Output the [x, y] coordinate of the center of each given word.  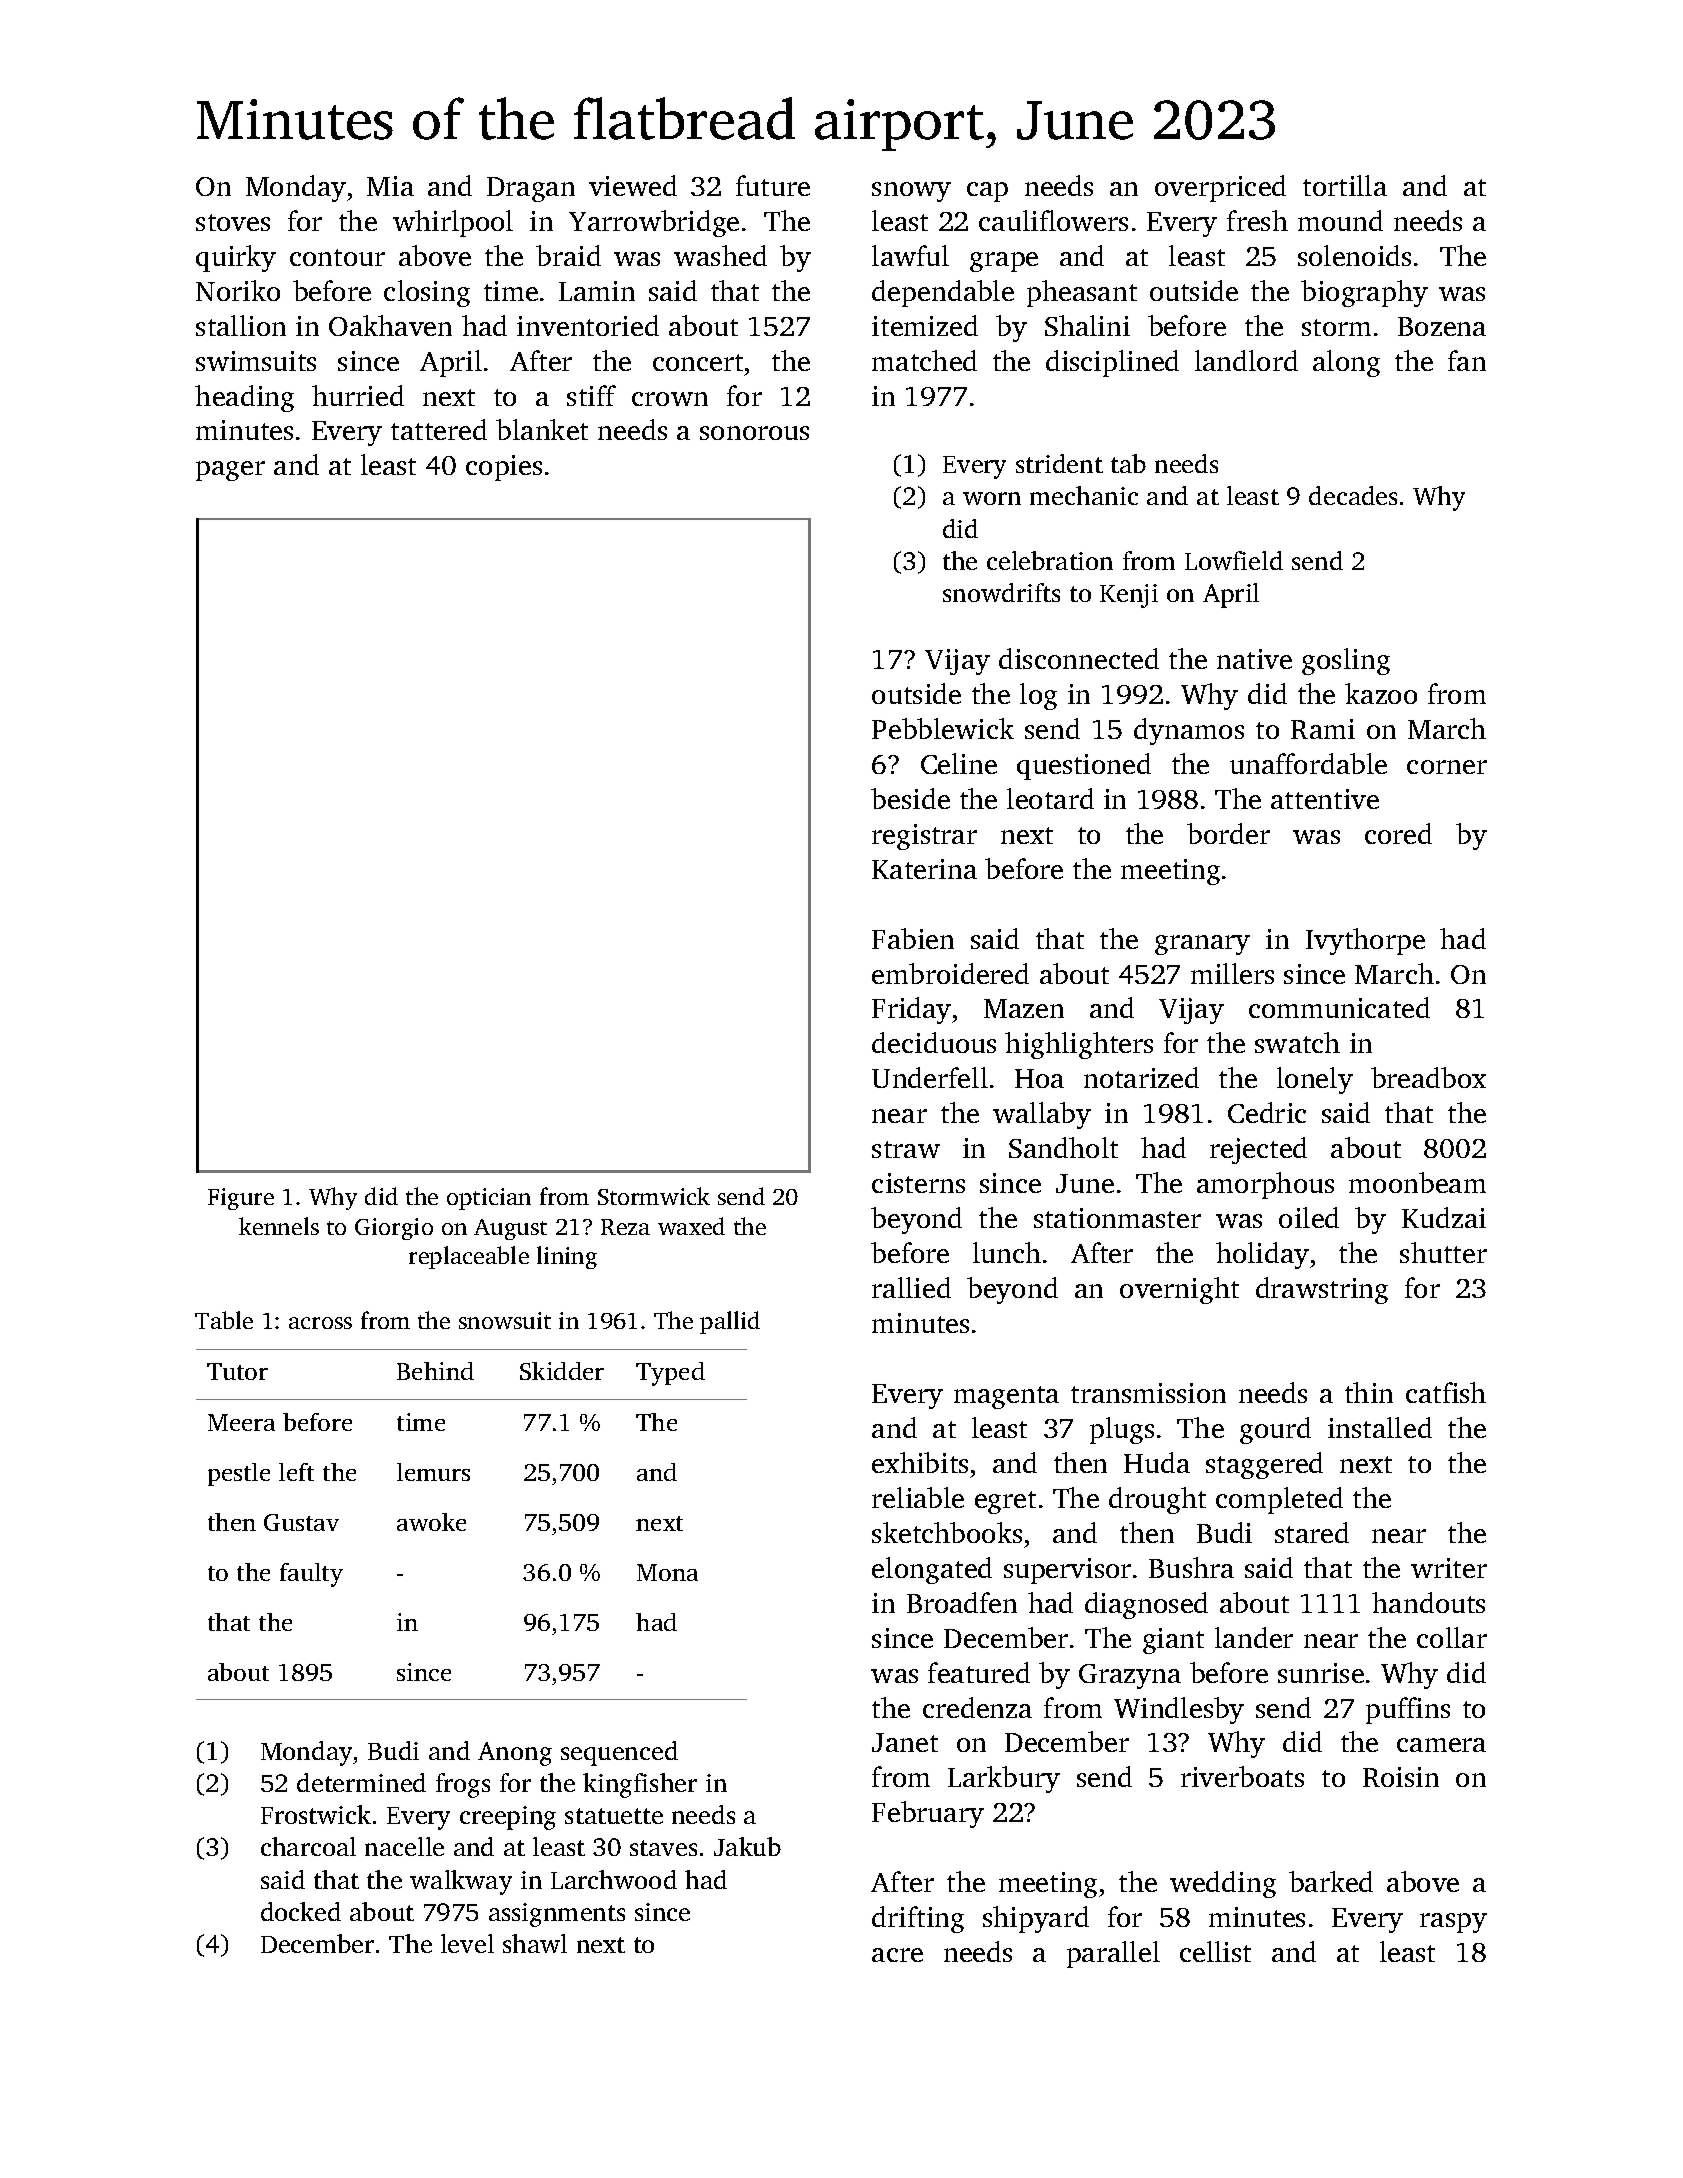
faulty [311, 1575]
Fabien [913, 938]
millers [1232, 973]
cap [987, 192]
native [1254, 659]
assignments [557, 1915]
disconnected [1079, 658]
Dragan [531, 189]
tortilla [1345, 185]
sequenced [619, 1753]
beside [910, 798]
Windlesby [1179, 1710]
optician [489, 1199]
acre [897, 1955]
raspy [1453, 1923]
